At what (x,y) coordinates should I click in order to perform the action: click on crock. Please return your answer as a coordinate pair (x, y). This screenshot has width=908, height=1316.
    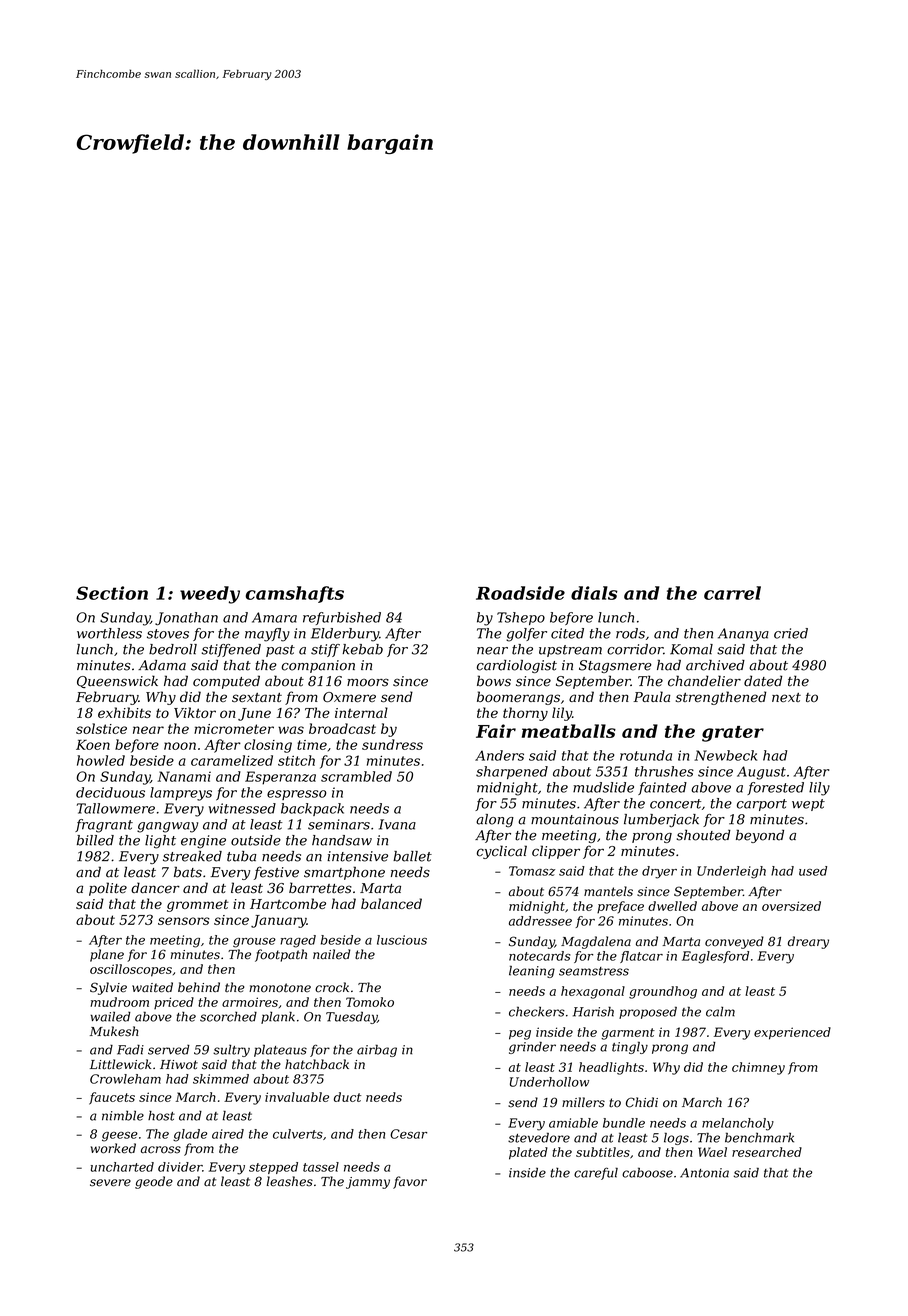
    Looking at the image, I should click on (332, 987).
